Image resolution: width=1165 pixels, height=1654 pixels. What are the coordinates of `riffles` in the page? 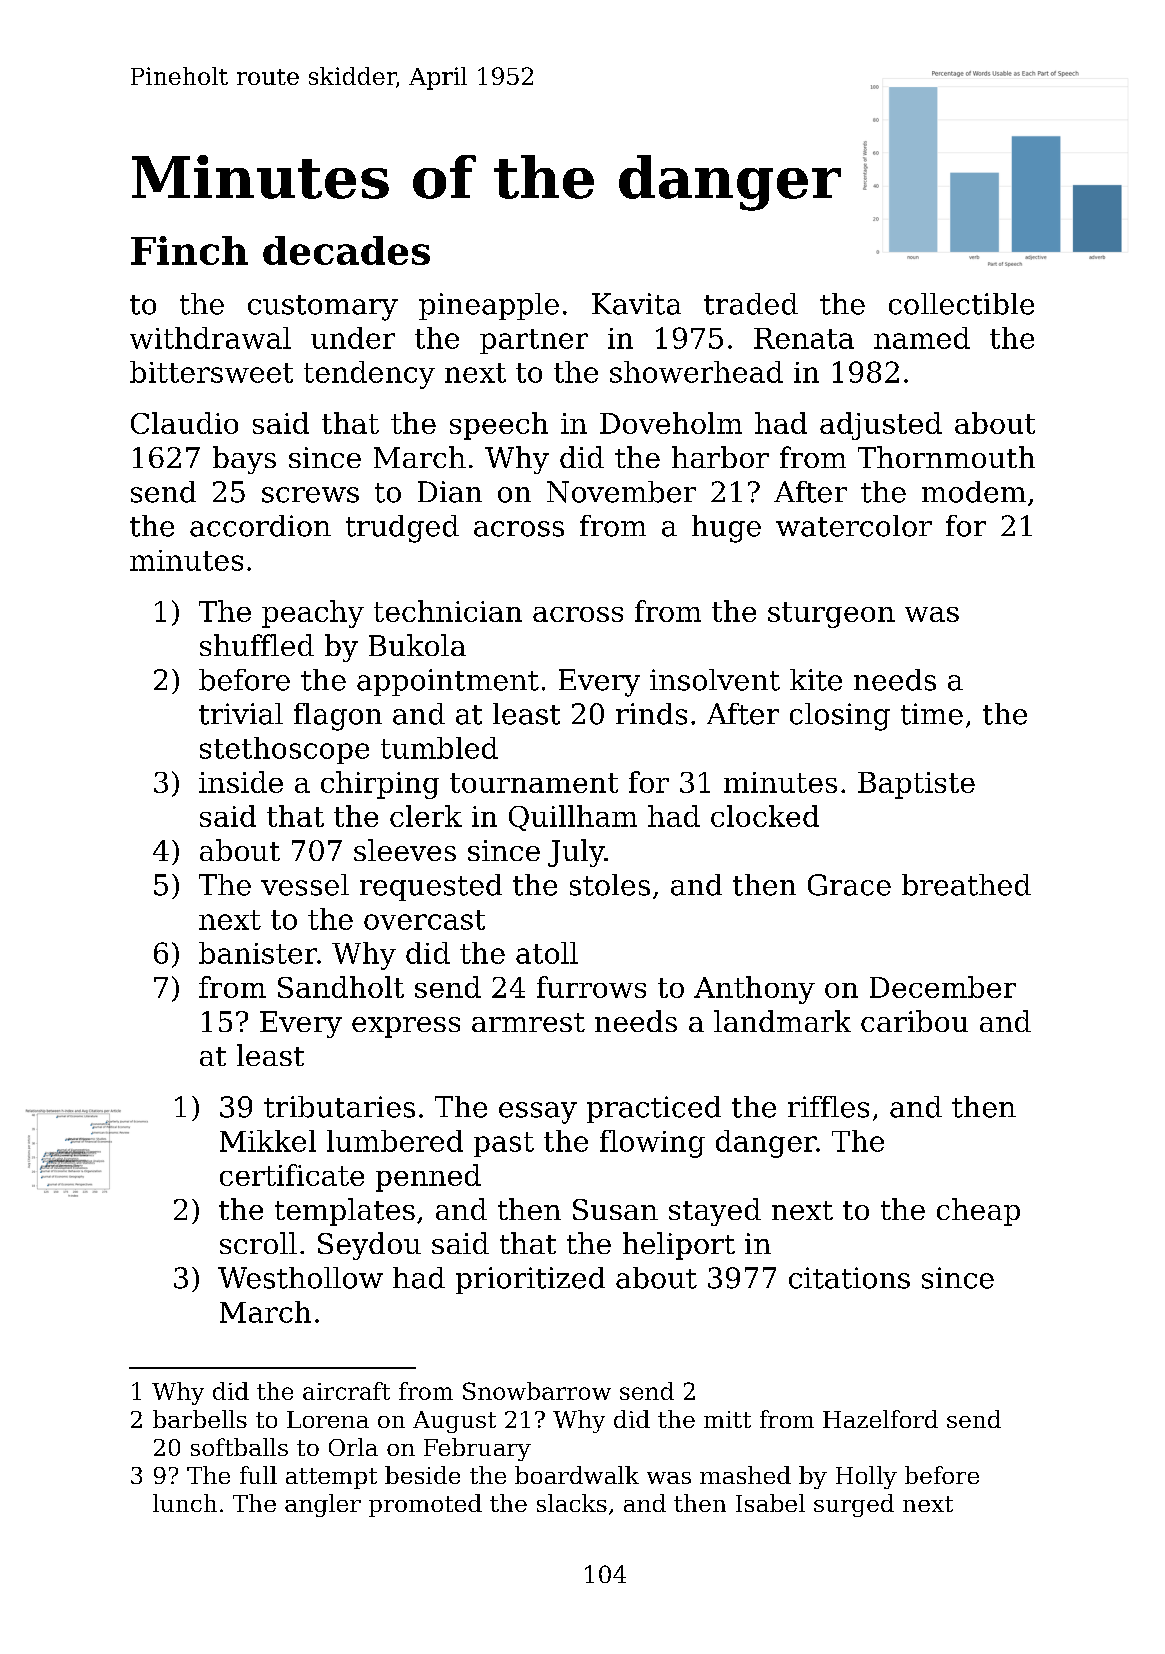 It's located at (828, 1107).
